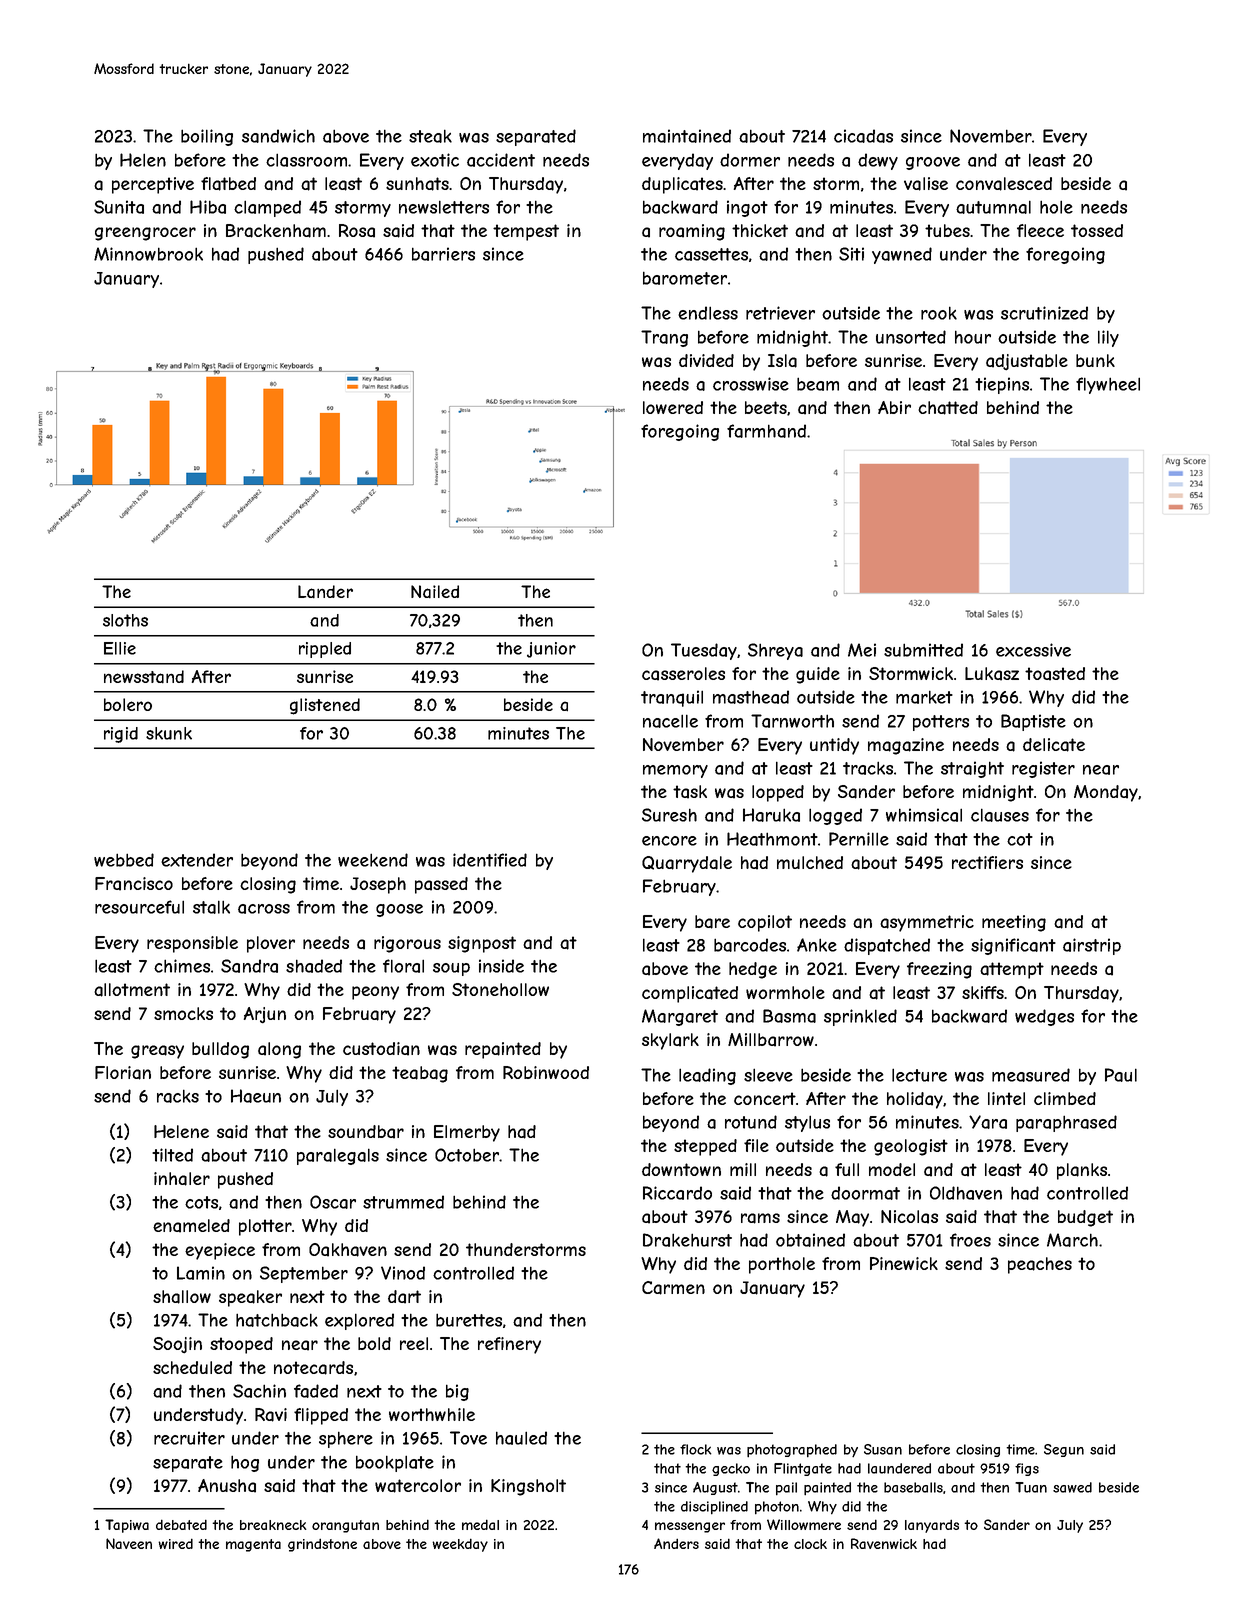 The height and width of the screenshot is (1600, 1236). Describe the element at coordinates (670, 1041) in the screenshot. I see `skylark` at that location.
